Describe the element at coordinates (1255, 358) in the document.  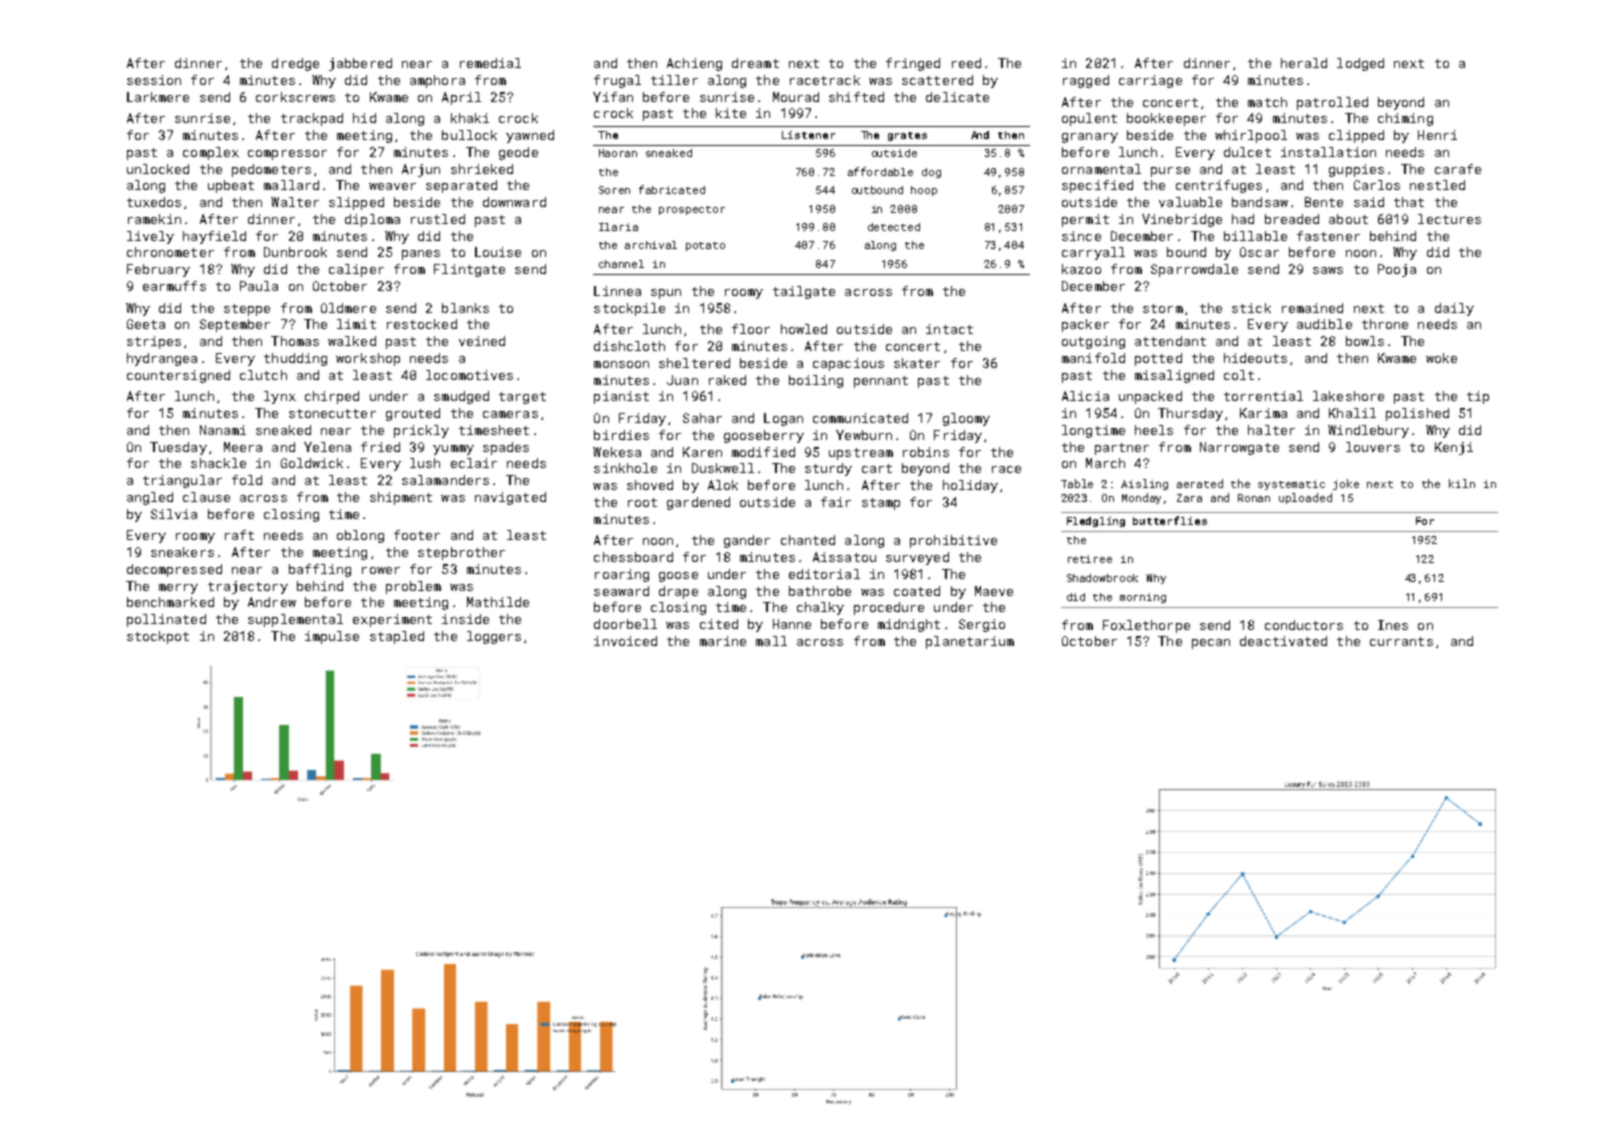
I see `hideouts` at that location.
